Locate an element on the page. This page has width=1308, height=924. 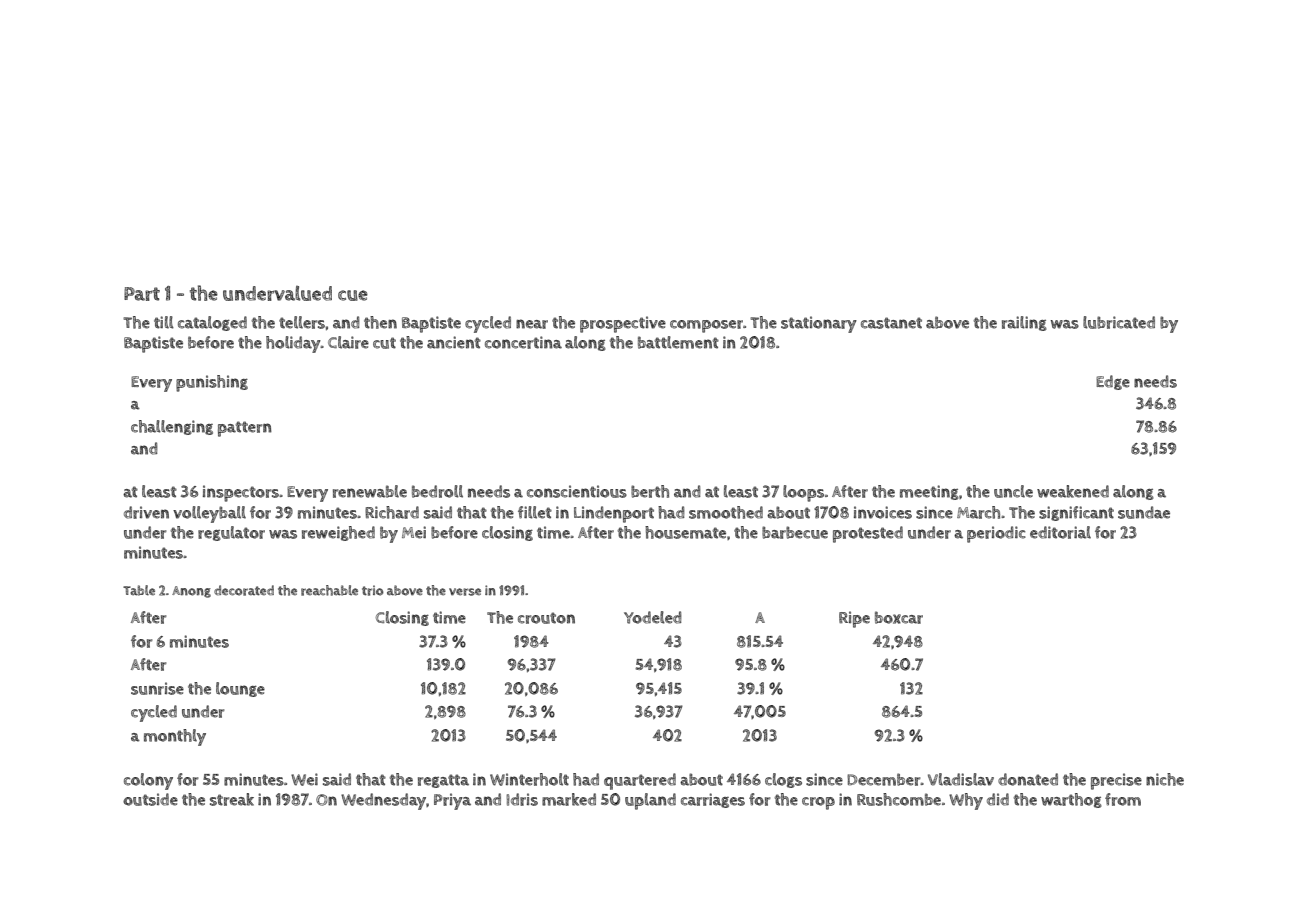
cut is located at coordinates (384, 343).
